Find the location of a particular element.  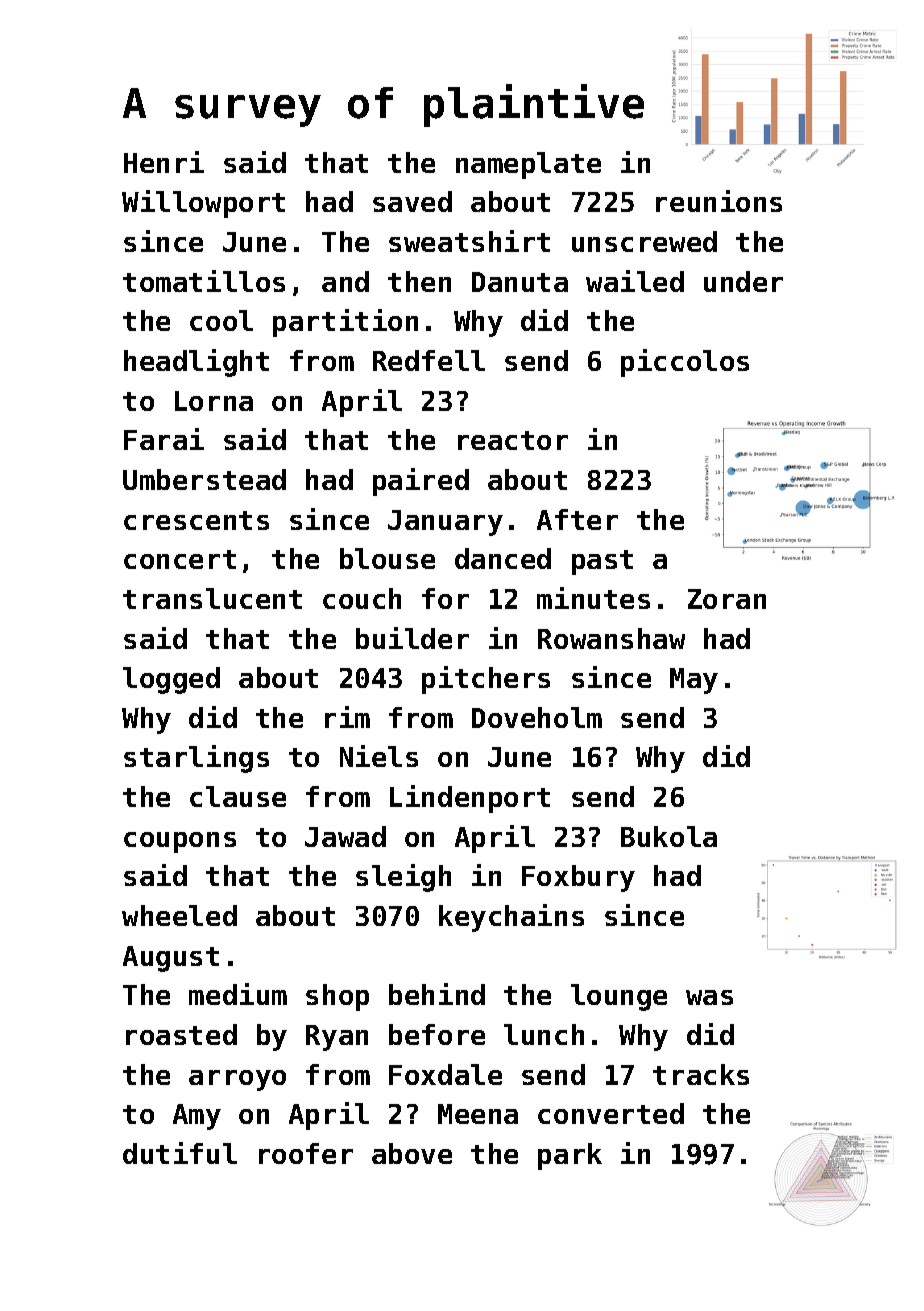

Henri is located at coordinates (164, 162).
